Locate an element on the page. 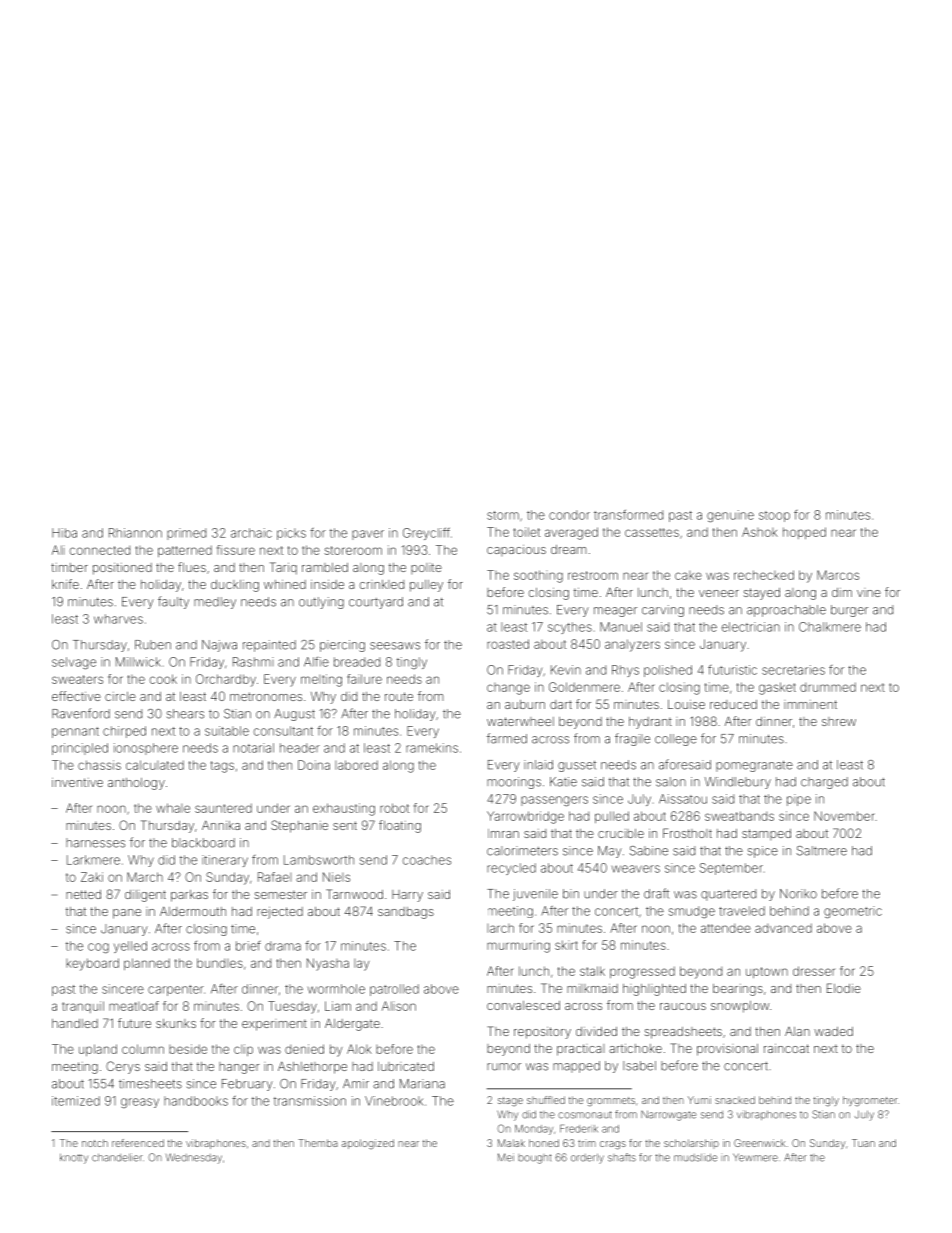  geometric is located at coordinates (853, 912).
